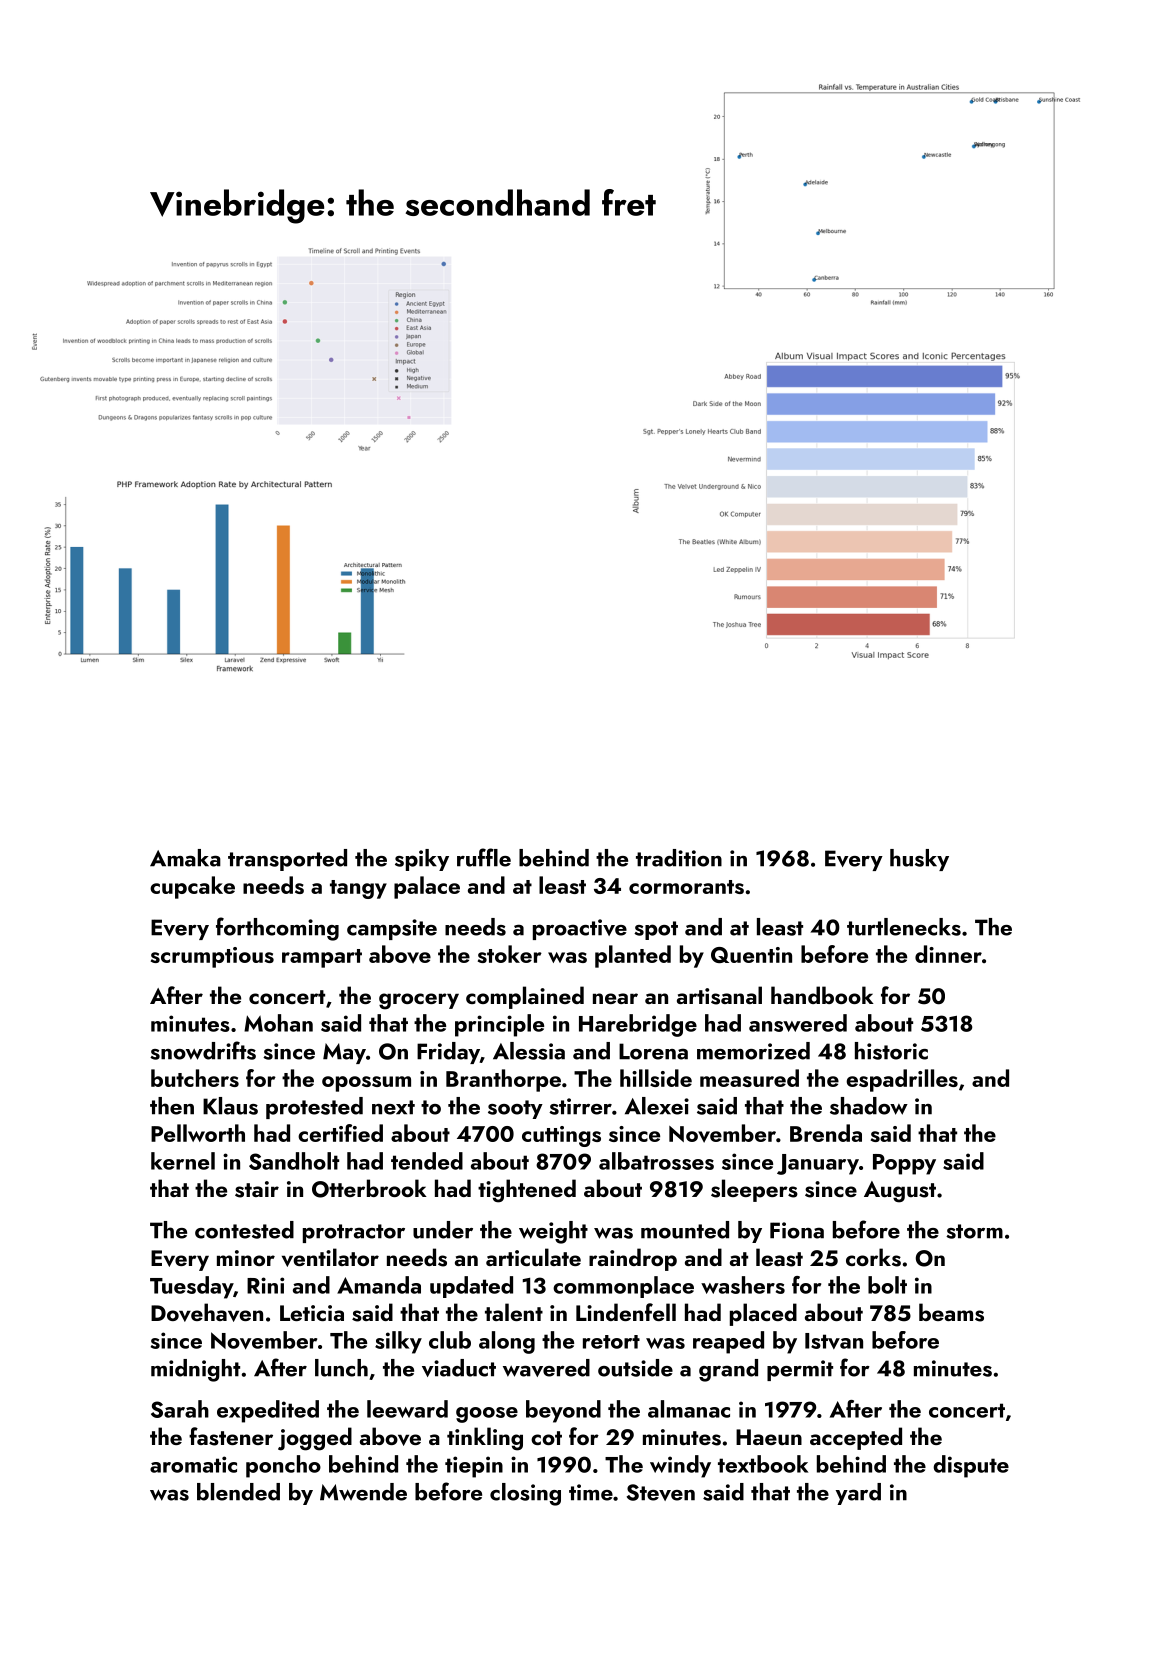 The width and height of the page is (1165, 1654). What do you see at coordinates (891, 1051) in the page?
I see `historic` at bounding box center [891, 1051].
